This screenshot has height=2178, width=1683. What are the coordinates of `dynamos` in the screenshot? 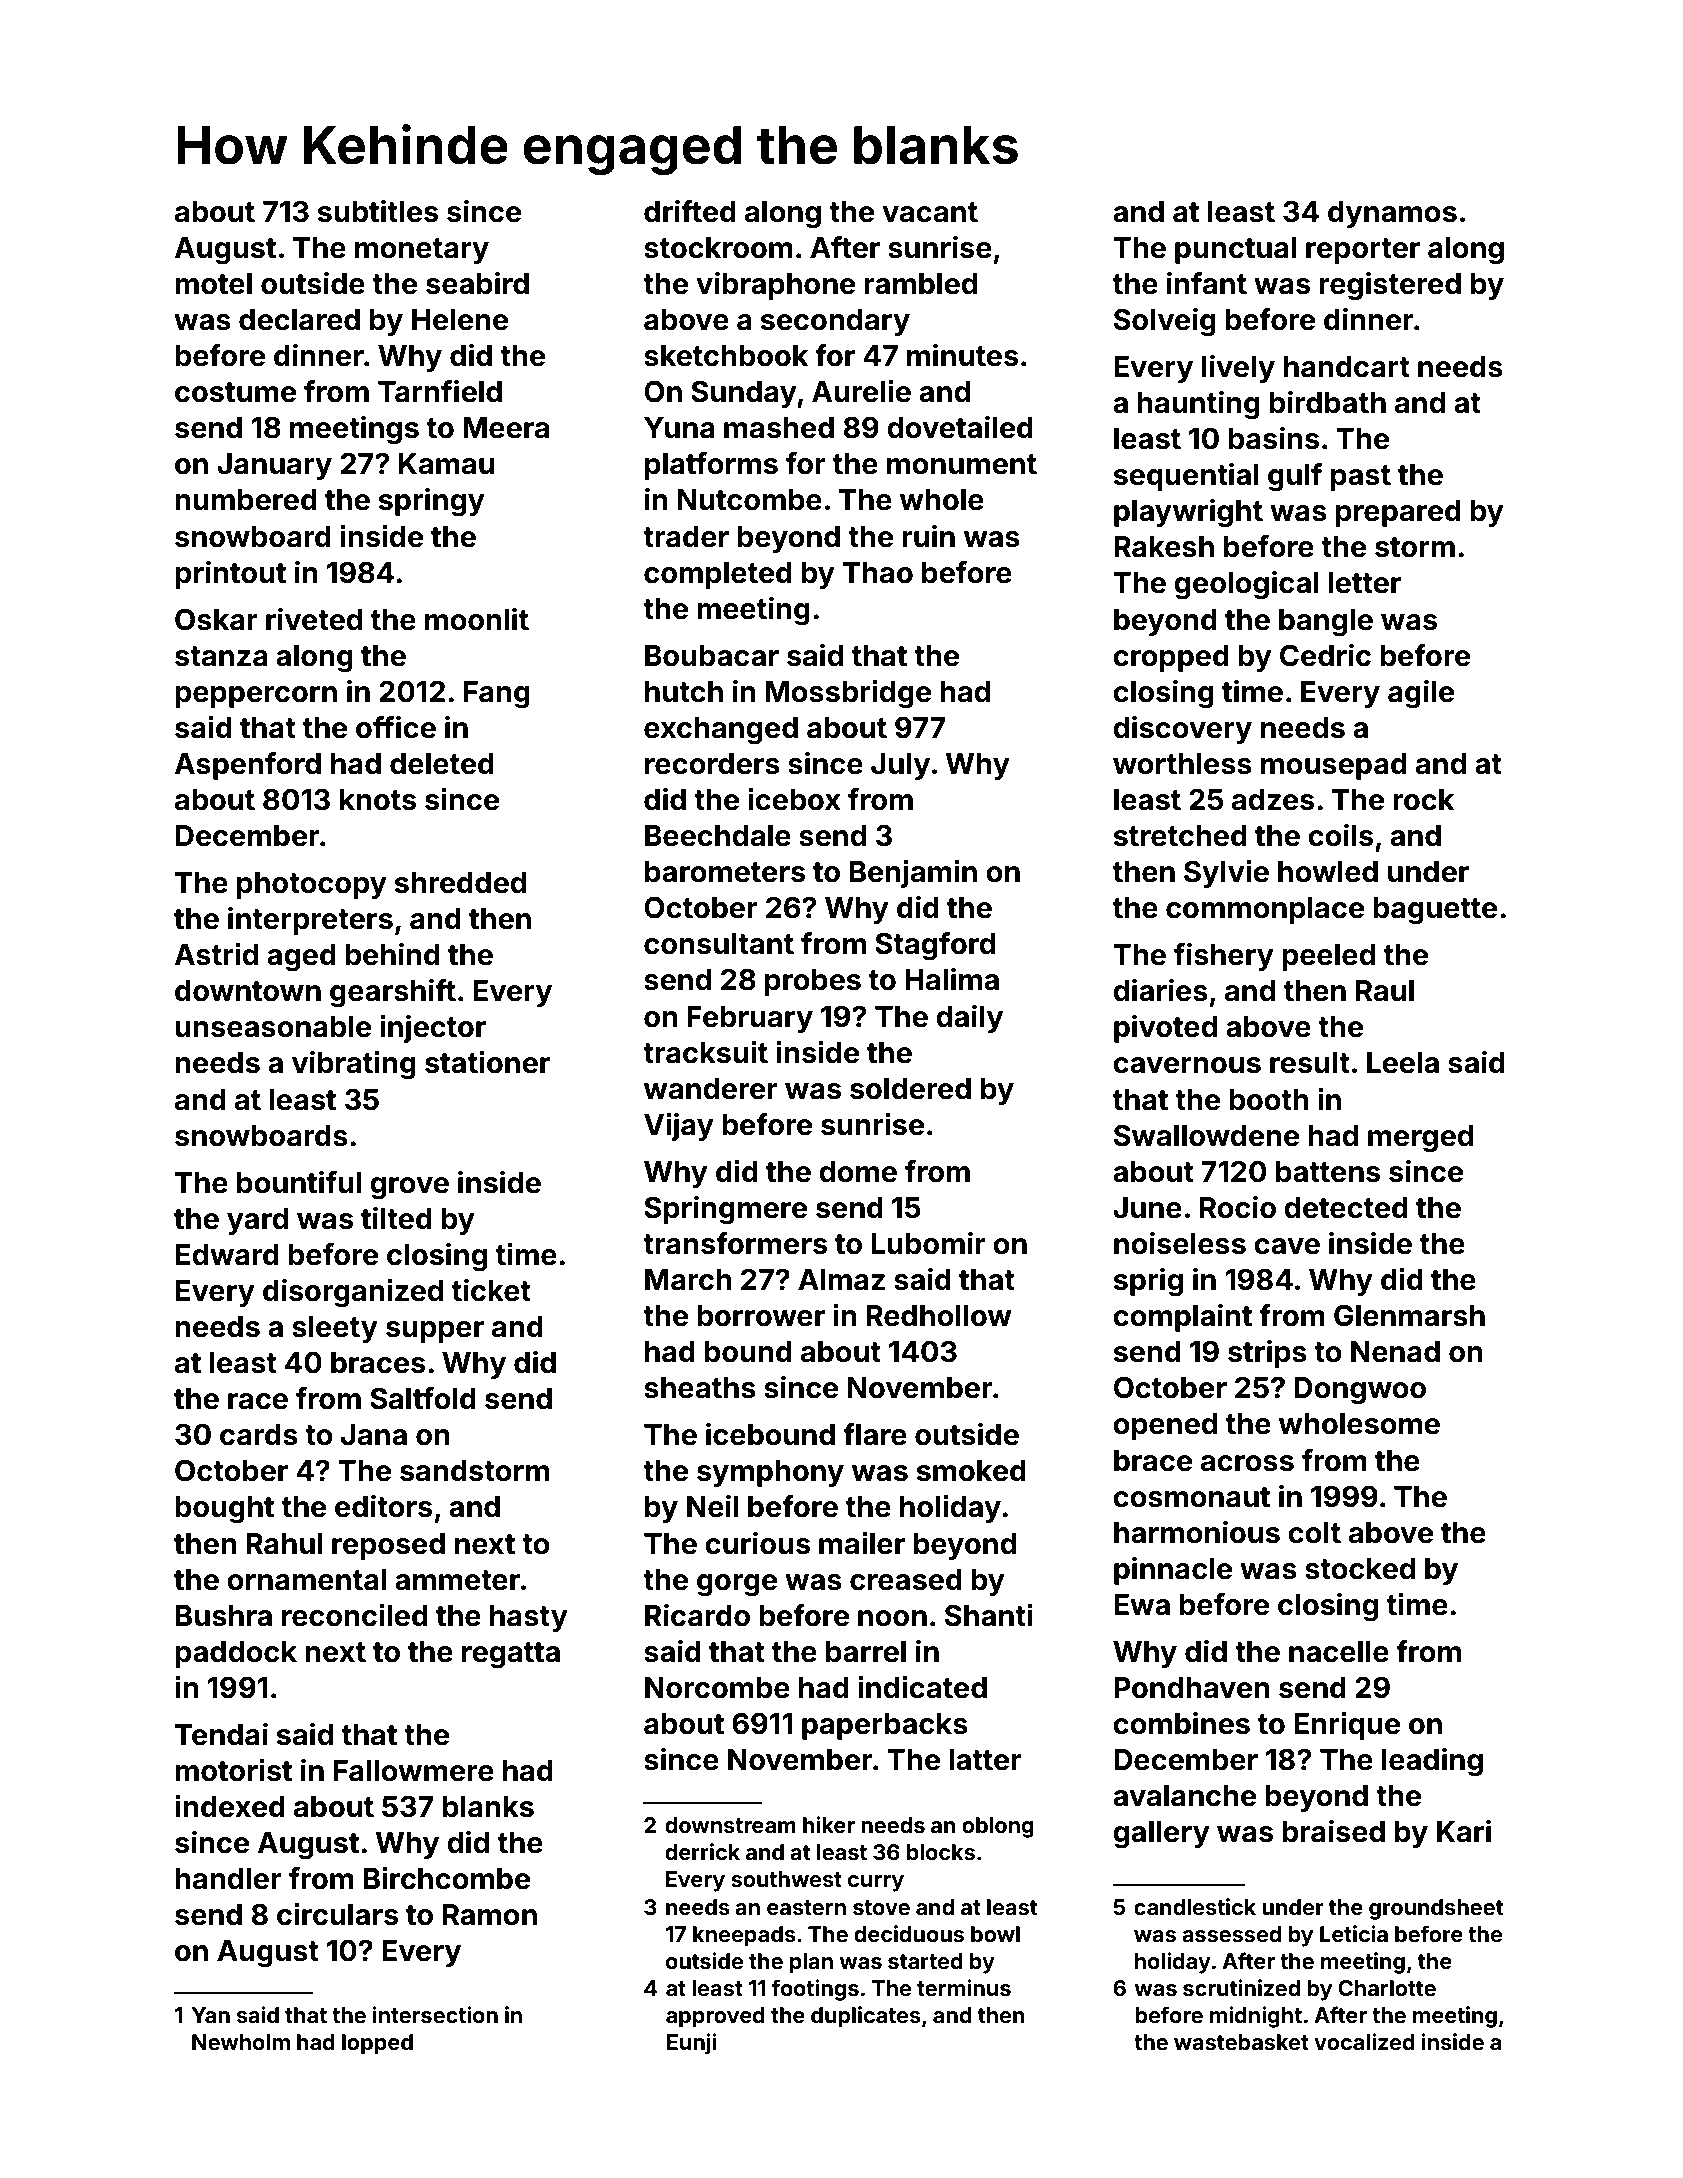 It's located at (1392, 214).
